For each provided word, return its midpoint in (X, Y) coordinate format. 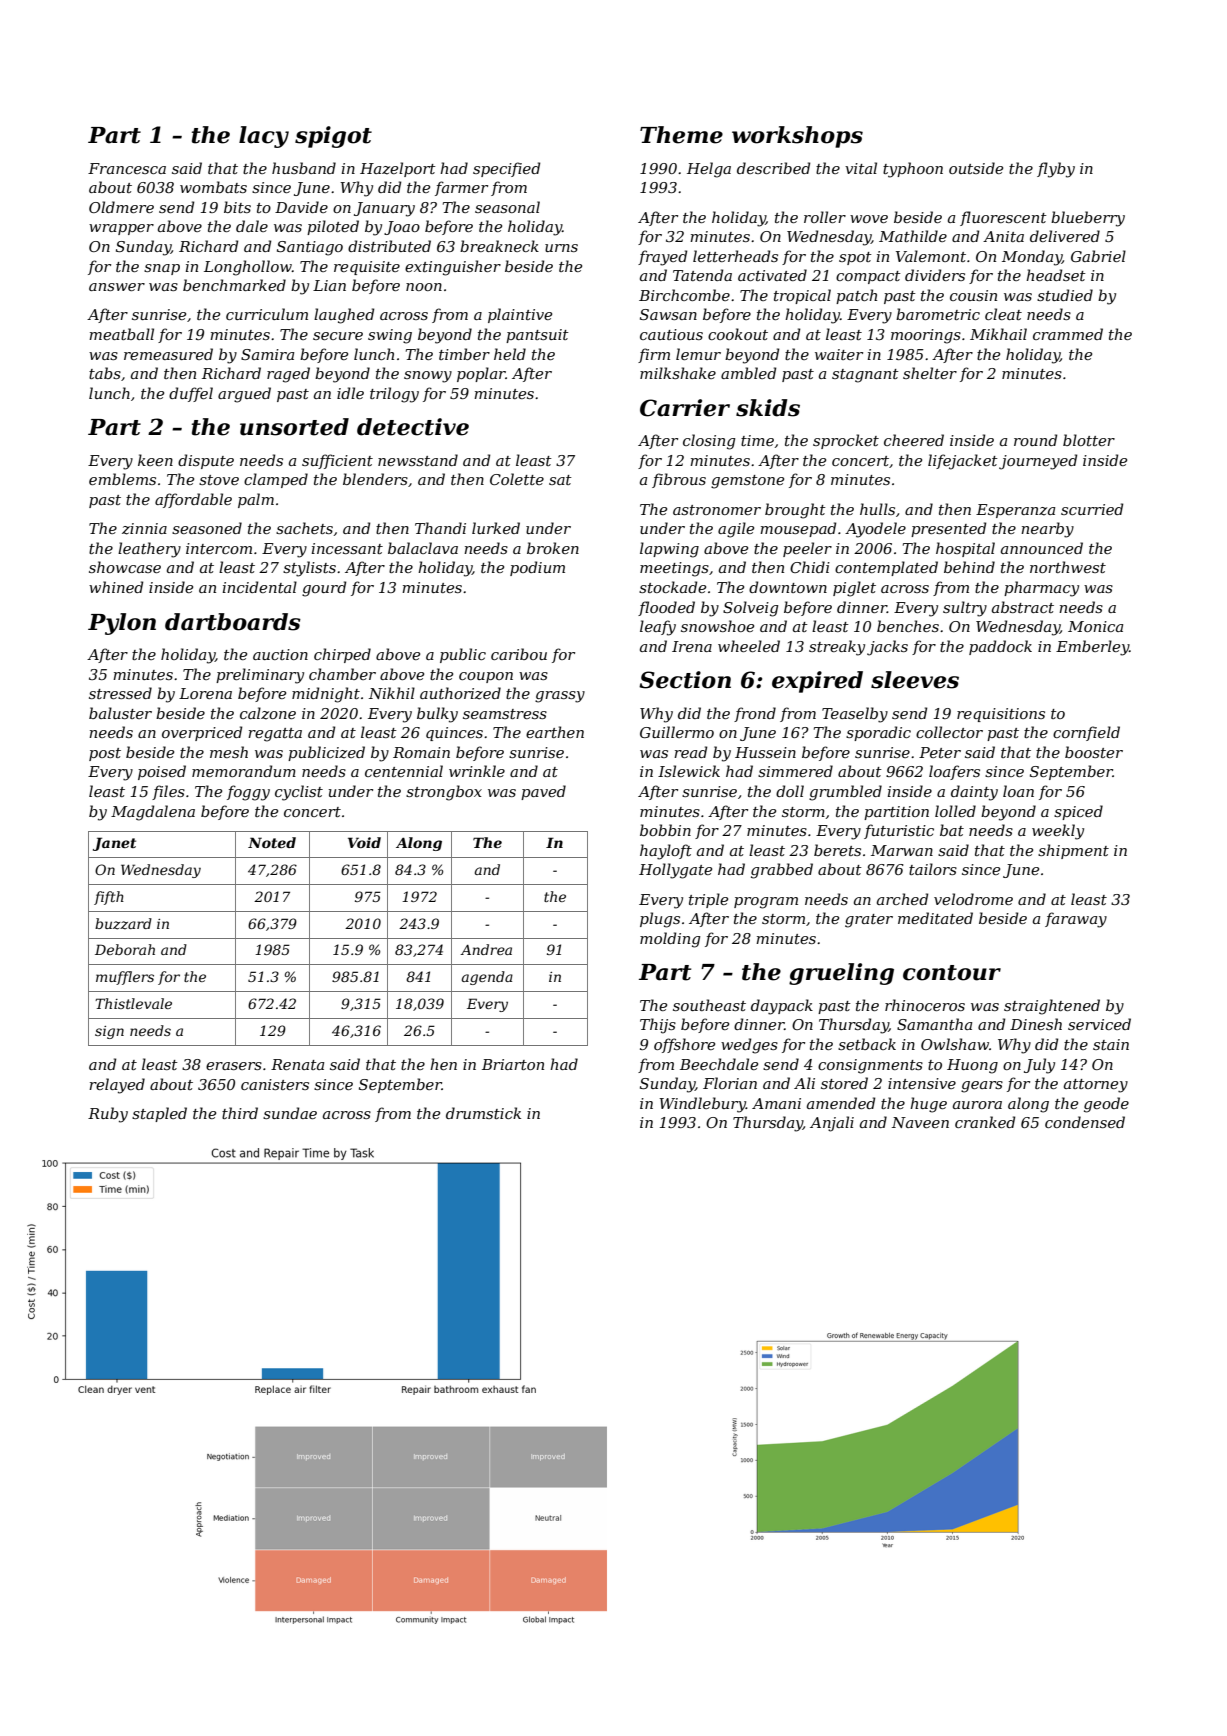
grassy (560, 697)
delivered (1065, 236)
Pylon (122, 624)
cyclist (299, 793)
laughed (344, 316)
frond (755, 714)
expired (817, 682)
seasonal (507, 207)
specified (506, 169)
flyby (1056, 170)
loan (1018, 791)
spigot (333, 137)
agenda (487, 978)
